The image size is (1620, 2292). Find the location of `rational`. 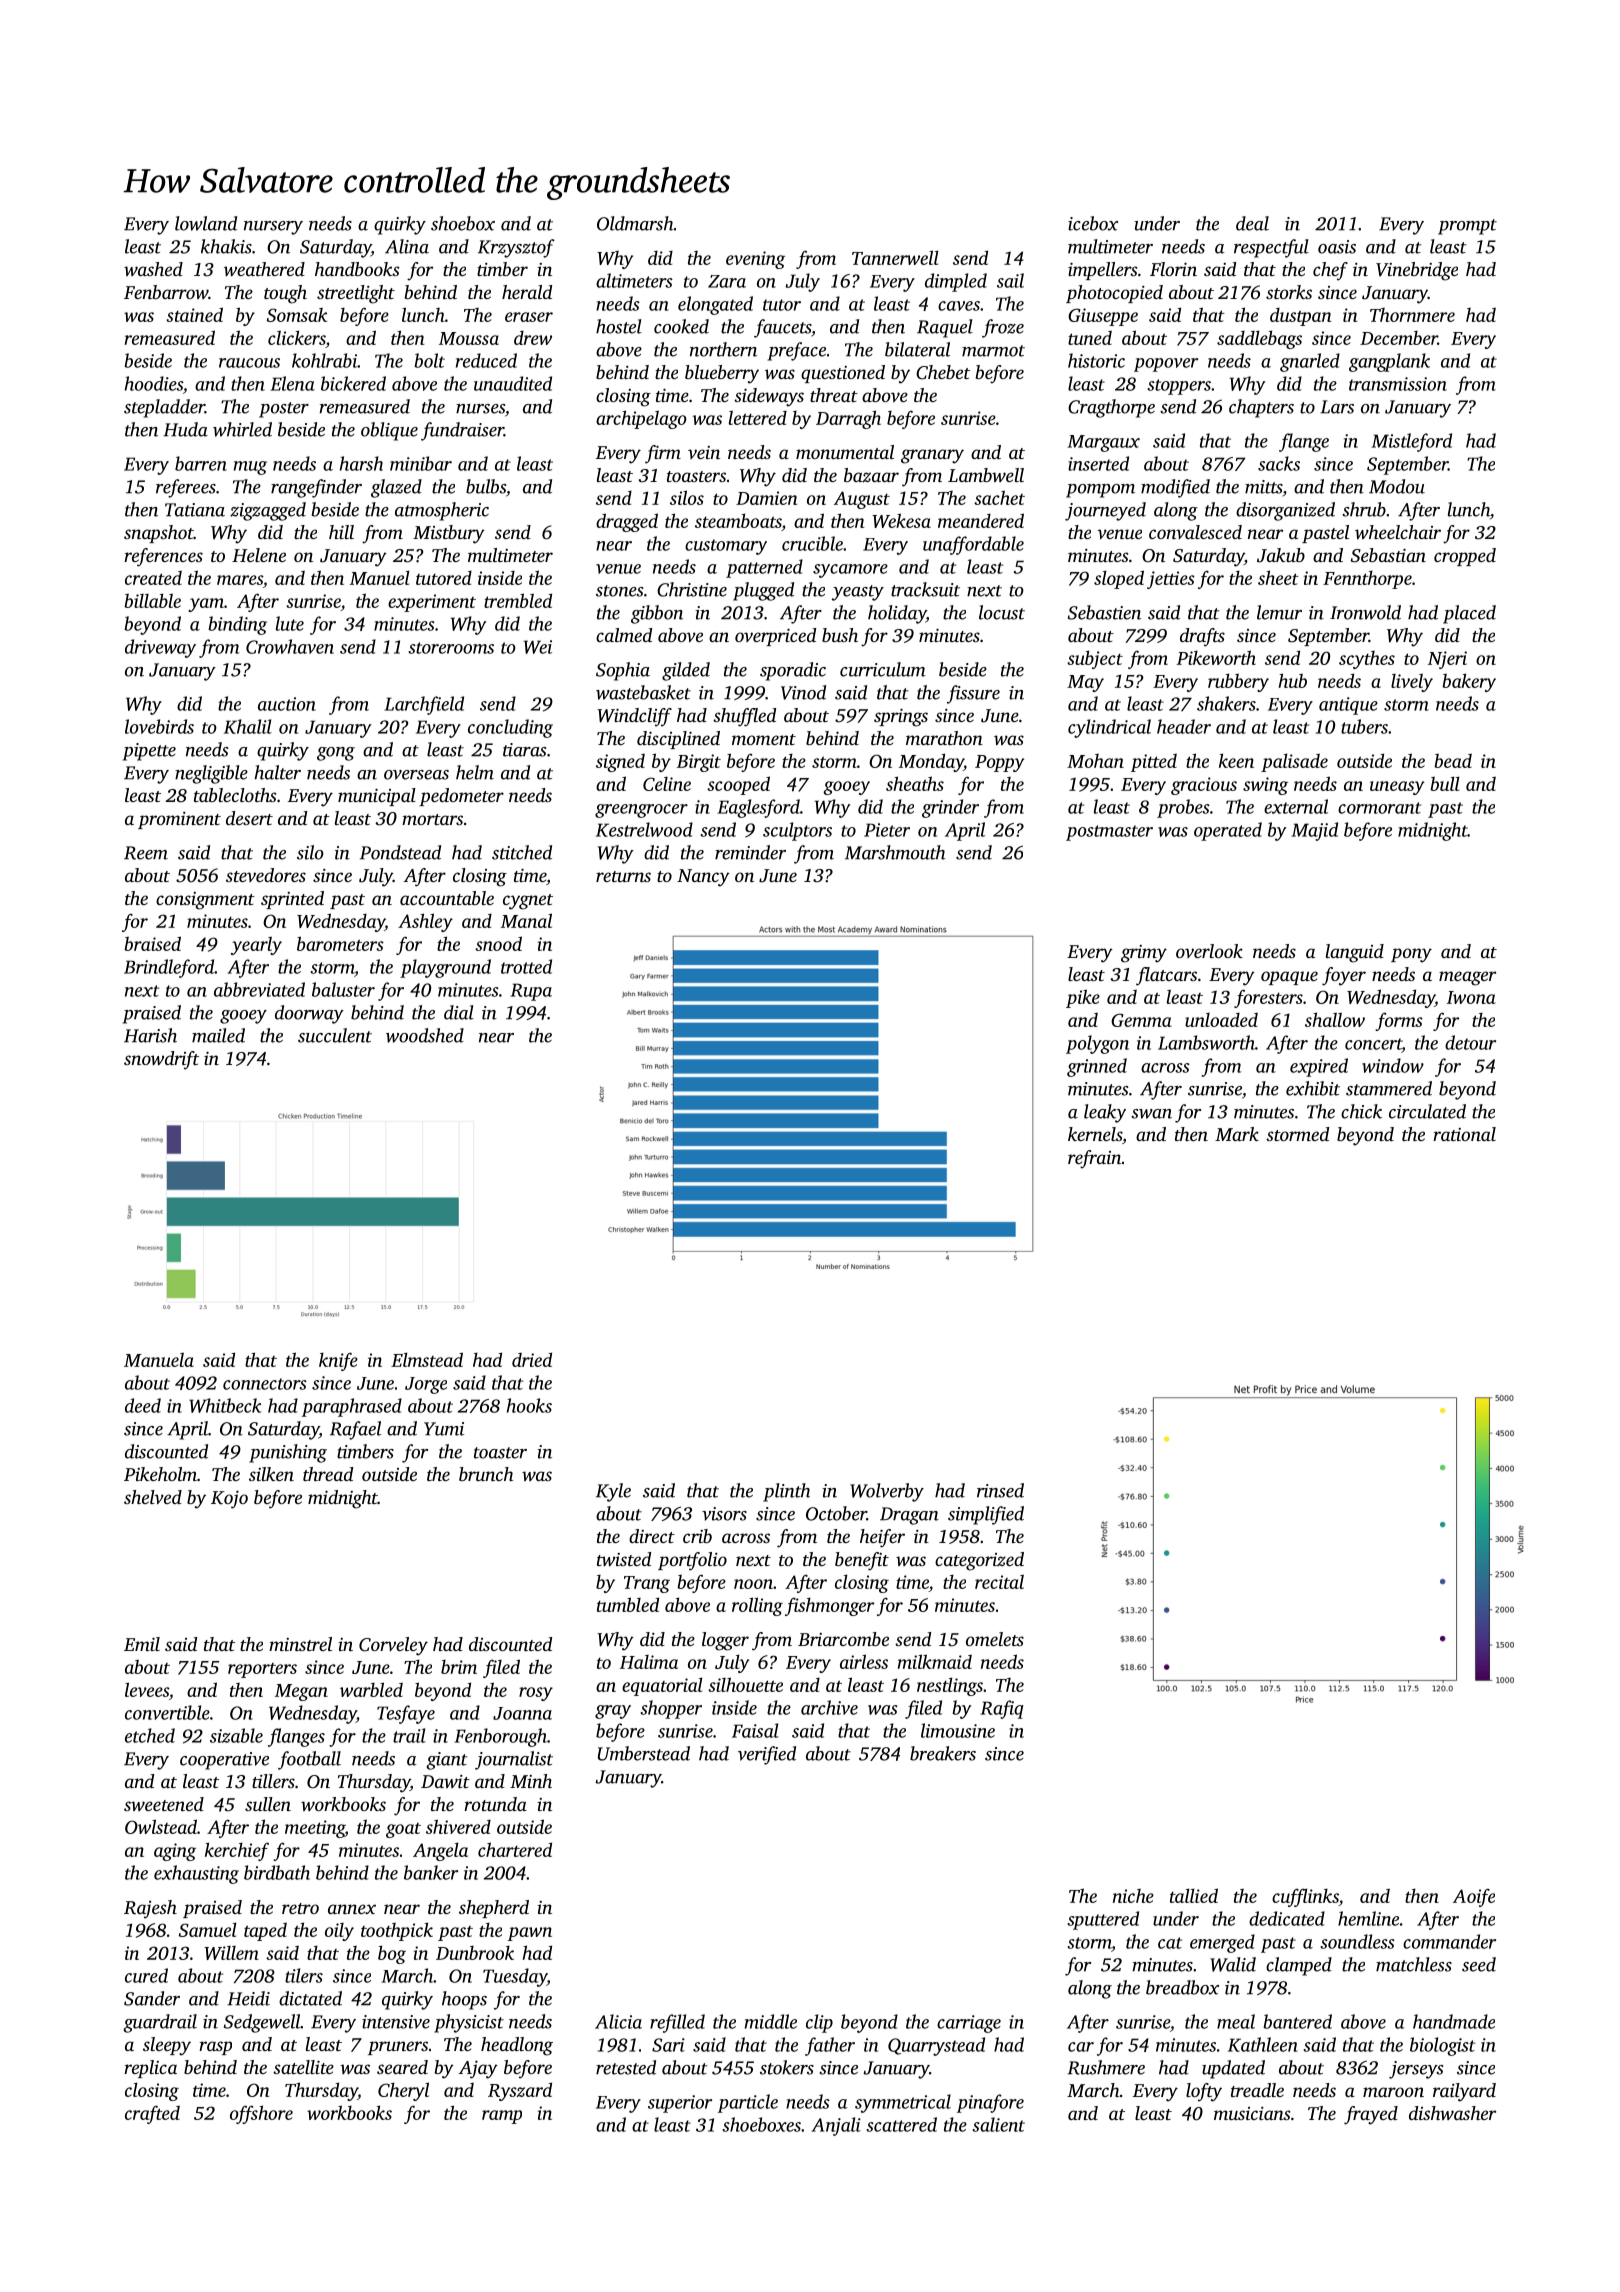

rational is located at coordinates (1464, 1134).
